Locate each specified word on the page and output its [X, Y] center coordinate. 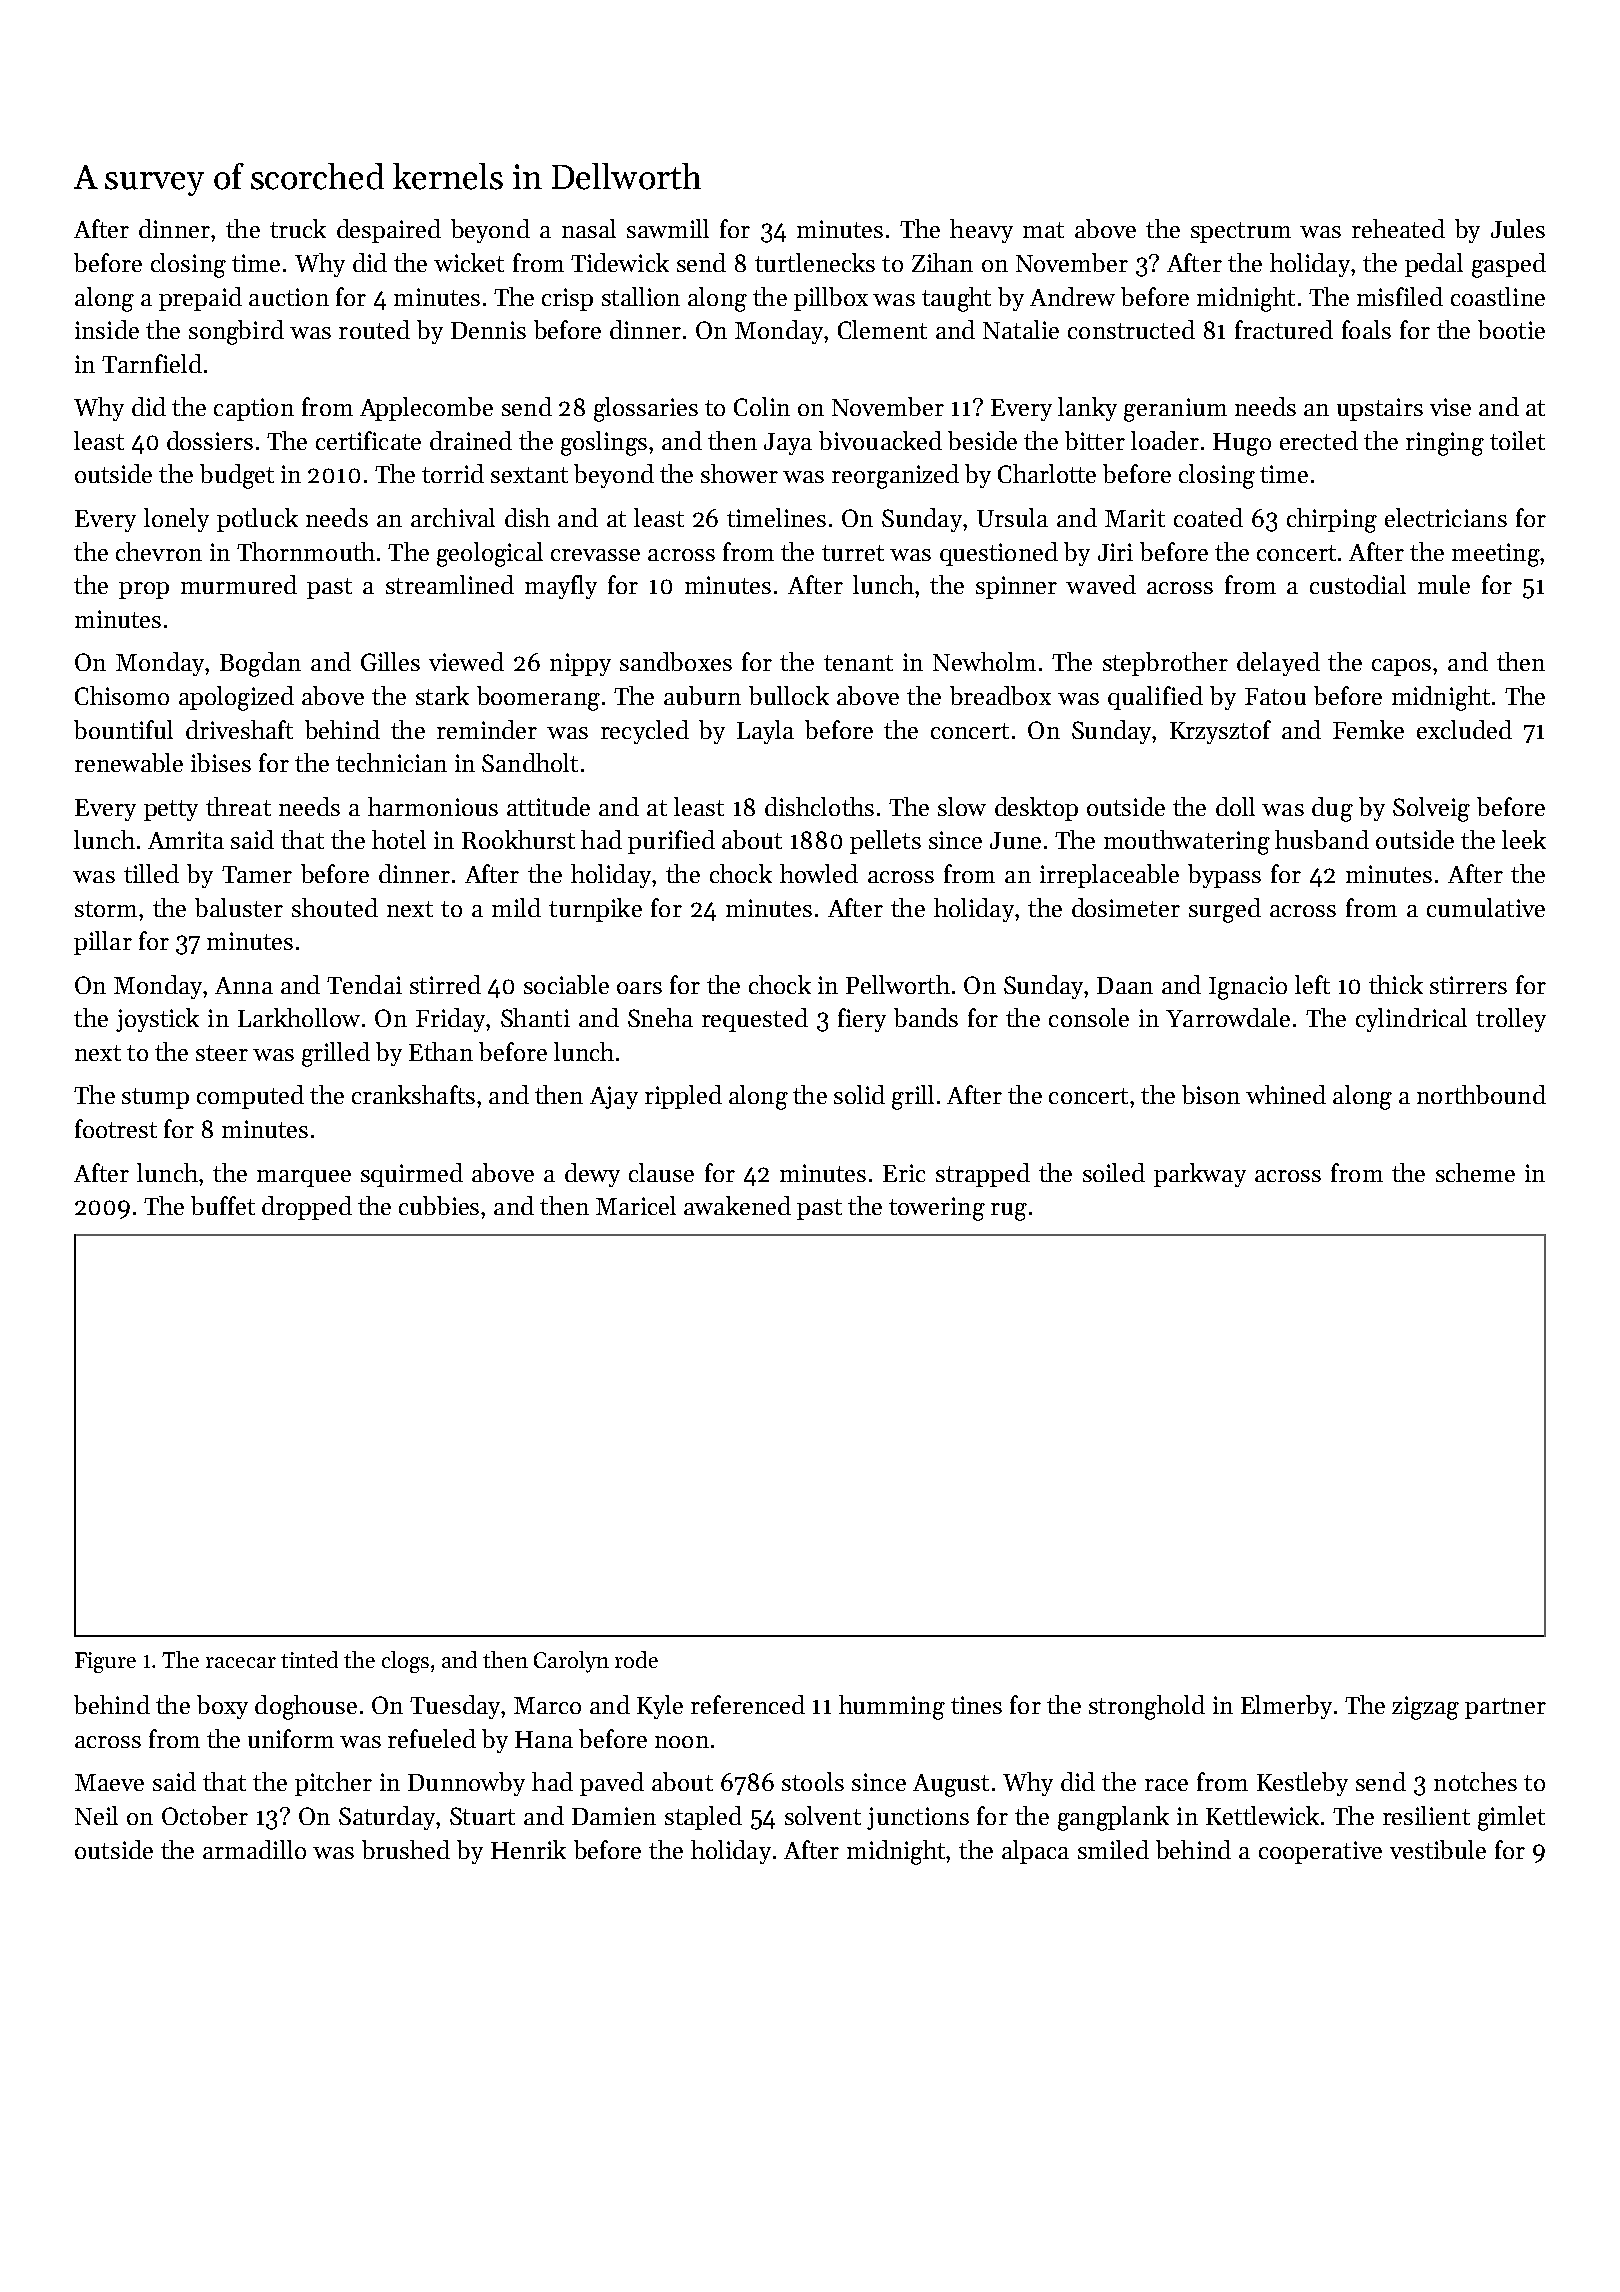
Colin [762, 406]
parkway [1200, 1175]
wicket [469, 262]
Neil [96, 1815]
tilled [151, 873]
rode [636, 1659]
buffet [223, 1205]
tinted [309, 1659]
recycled [645, 732]
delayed [1278, 664]
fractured [1284, 329]
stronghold [1147, 1707]
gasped [1509, 265]
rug [1009, 1212]
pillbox [831, 299]
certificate [368, 440]
